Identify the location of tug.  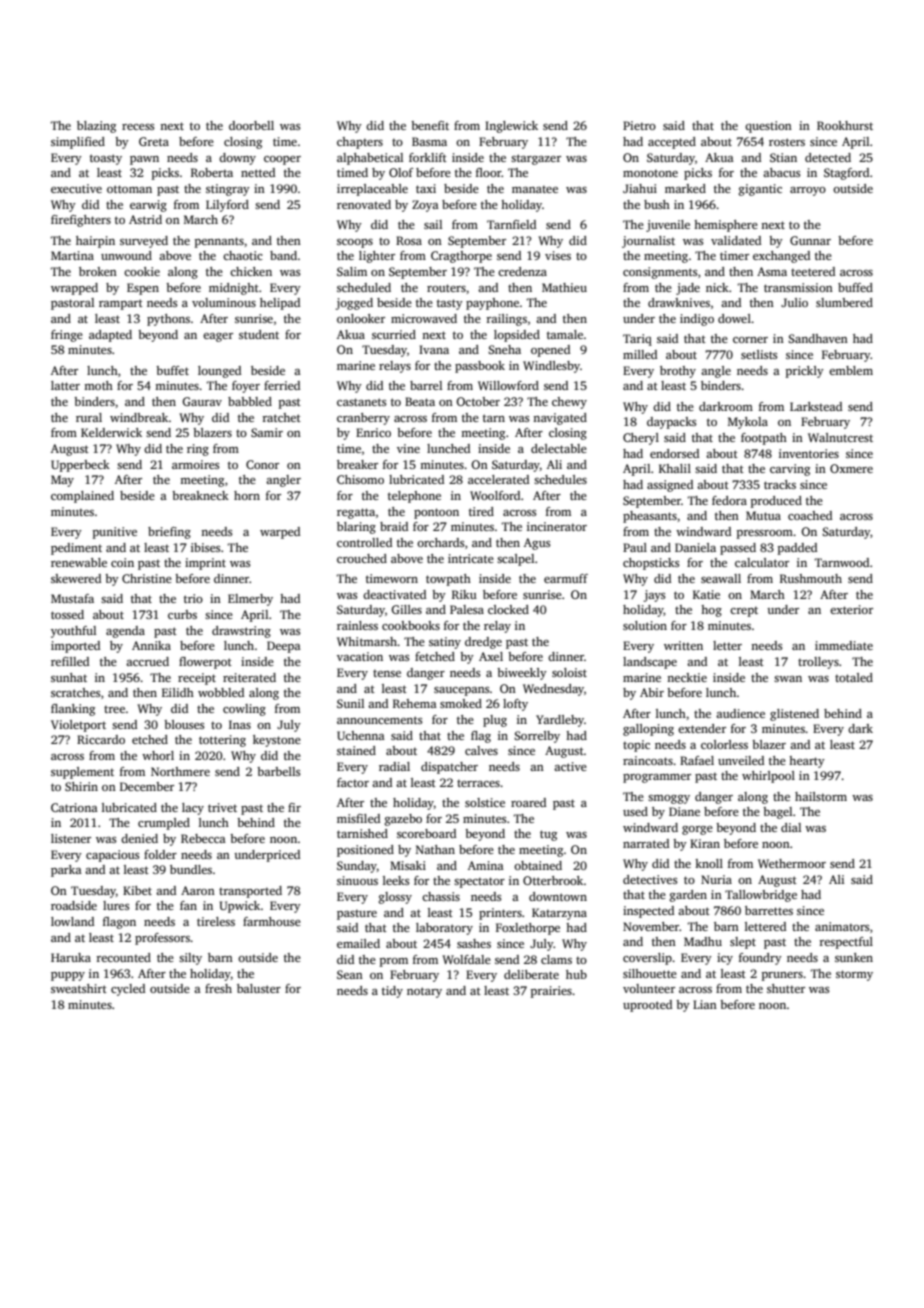
(548, 835).
